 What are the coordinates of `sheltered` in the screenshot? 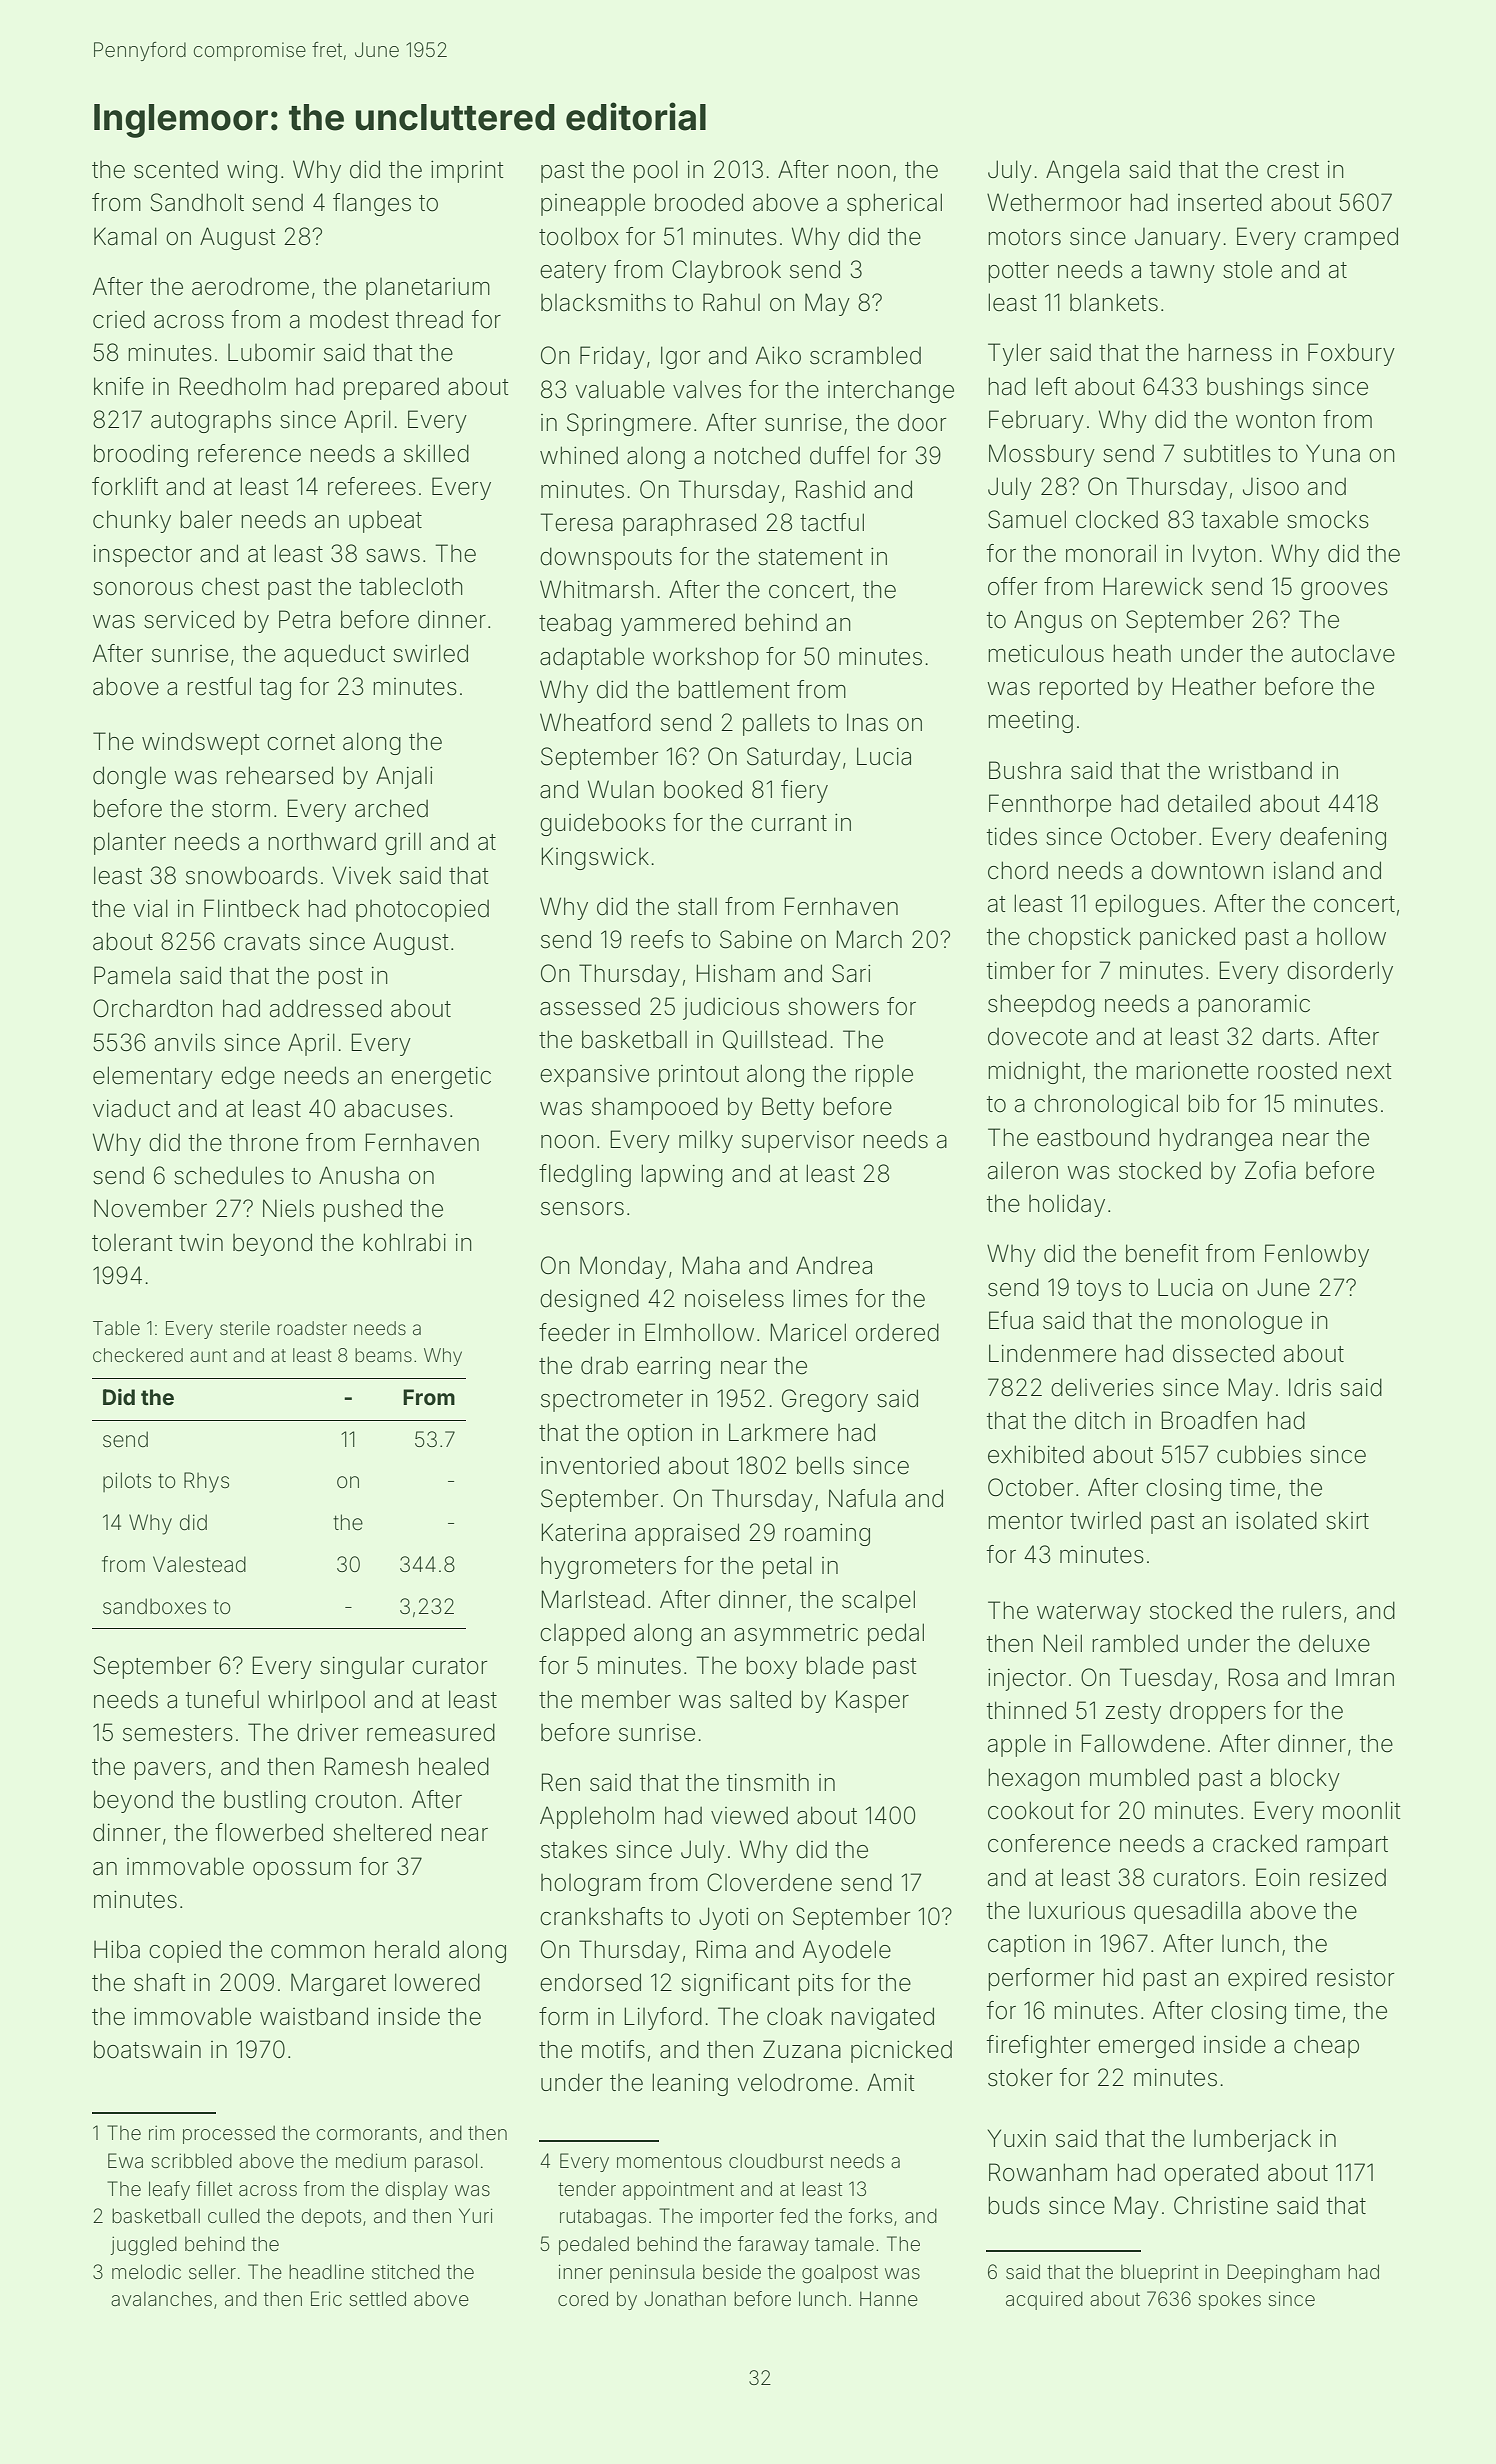 It's located at (382, 1832).
